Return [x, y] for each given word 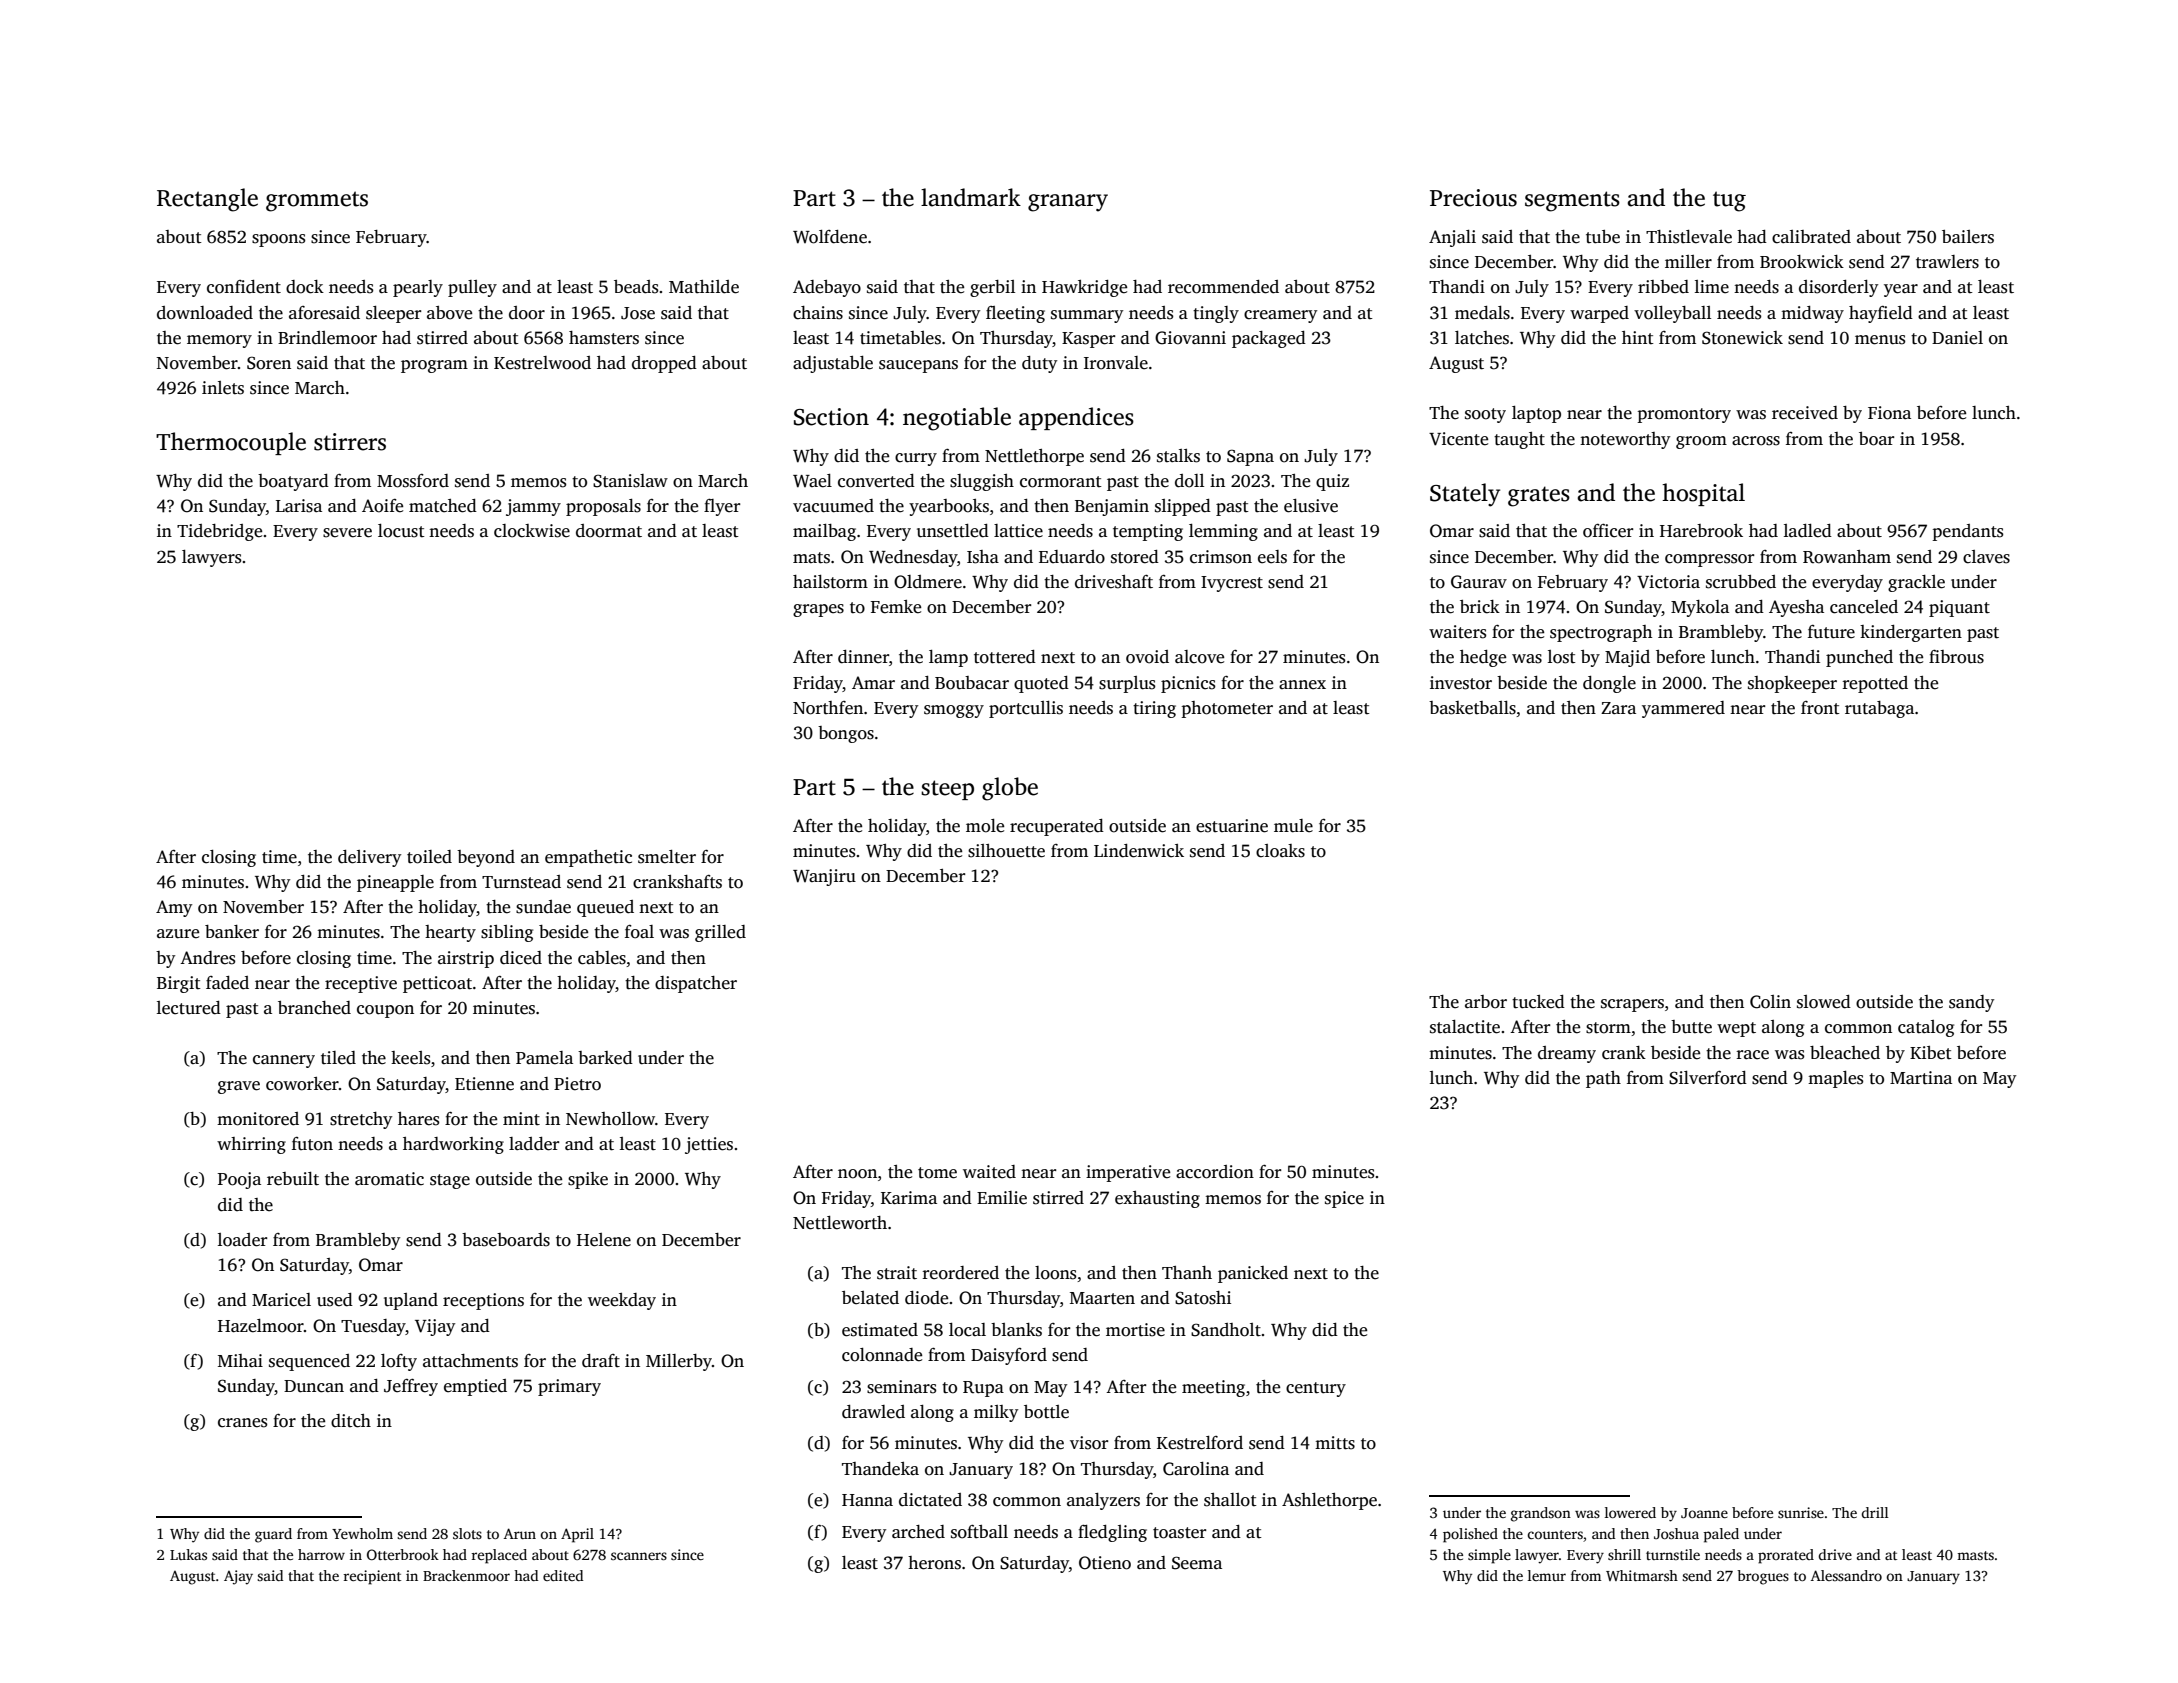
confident [244, 287]
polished [1470, 1535]
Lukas [188, 1554]
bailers [1968, 237]
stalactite [1465, 1027]
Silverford [1708, 1078]
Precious [1473, 198]
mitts [1335, 1443]
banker [232, 932]
